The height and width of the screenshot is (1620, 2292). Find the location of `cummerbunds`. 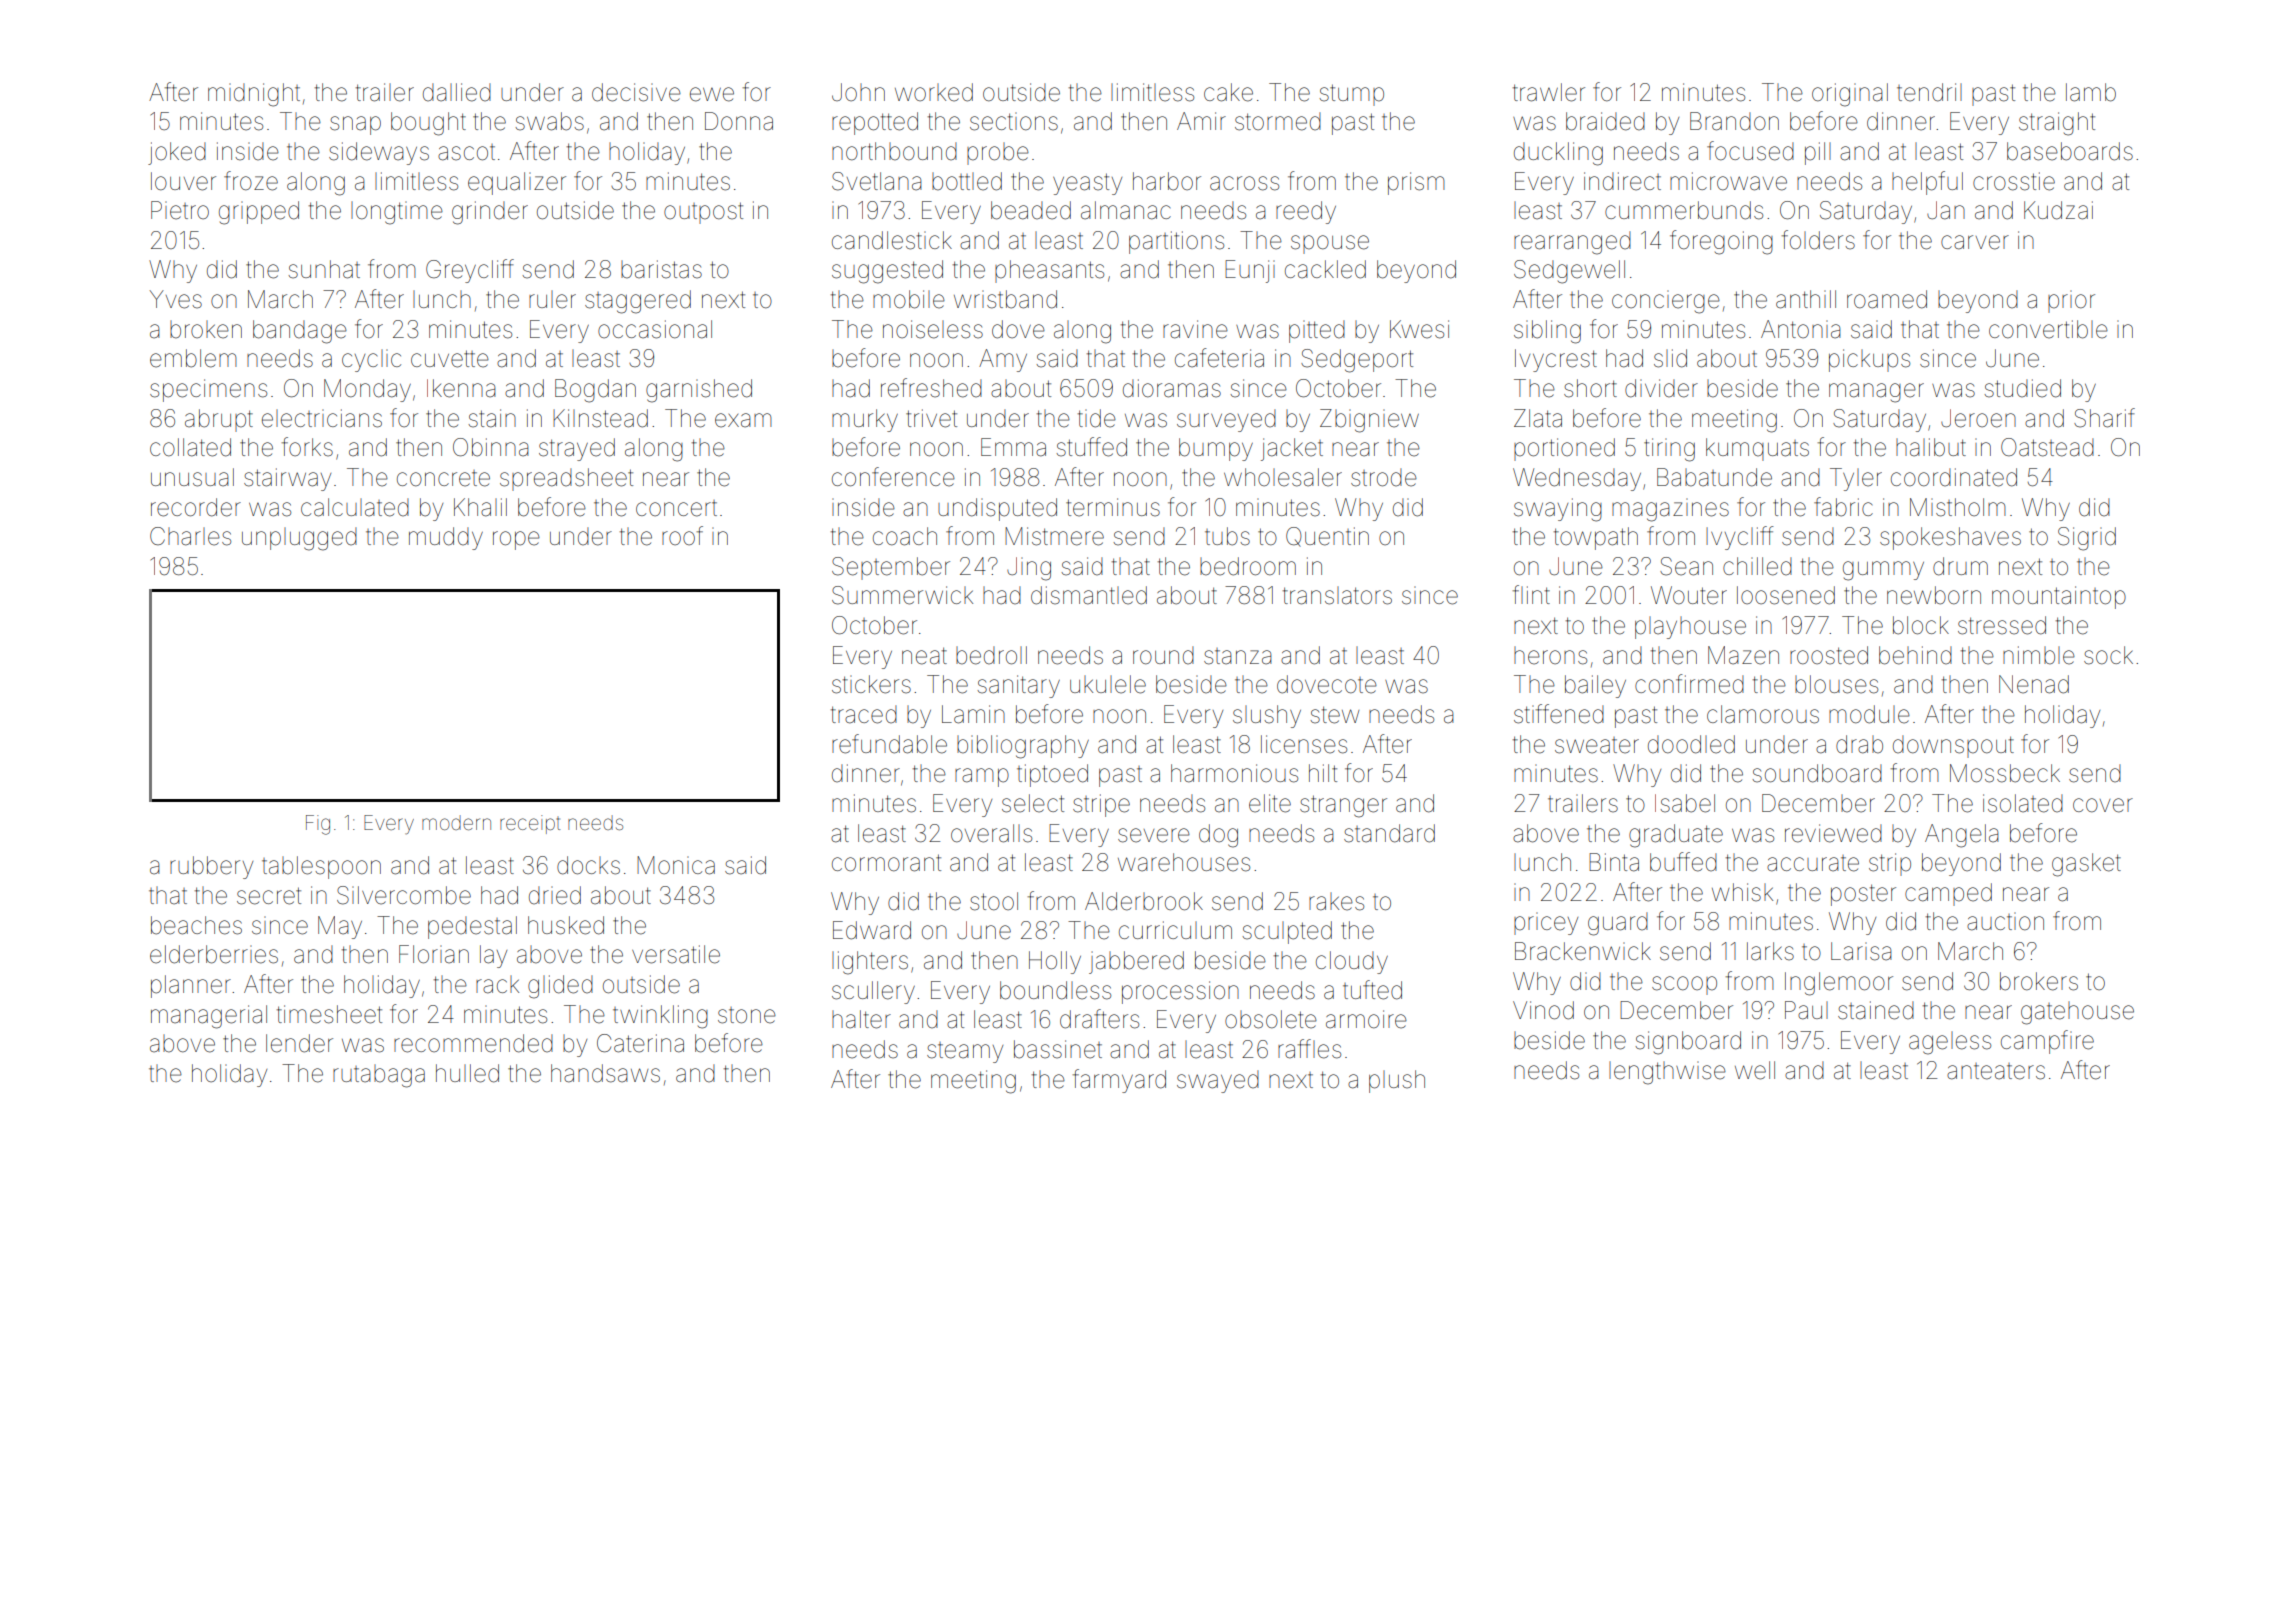

cummerbunds is located at coordinates (1684, 210).
